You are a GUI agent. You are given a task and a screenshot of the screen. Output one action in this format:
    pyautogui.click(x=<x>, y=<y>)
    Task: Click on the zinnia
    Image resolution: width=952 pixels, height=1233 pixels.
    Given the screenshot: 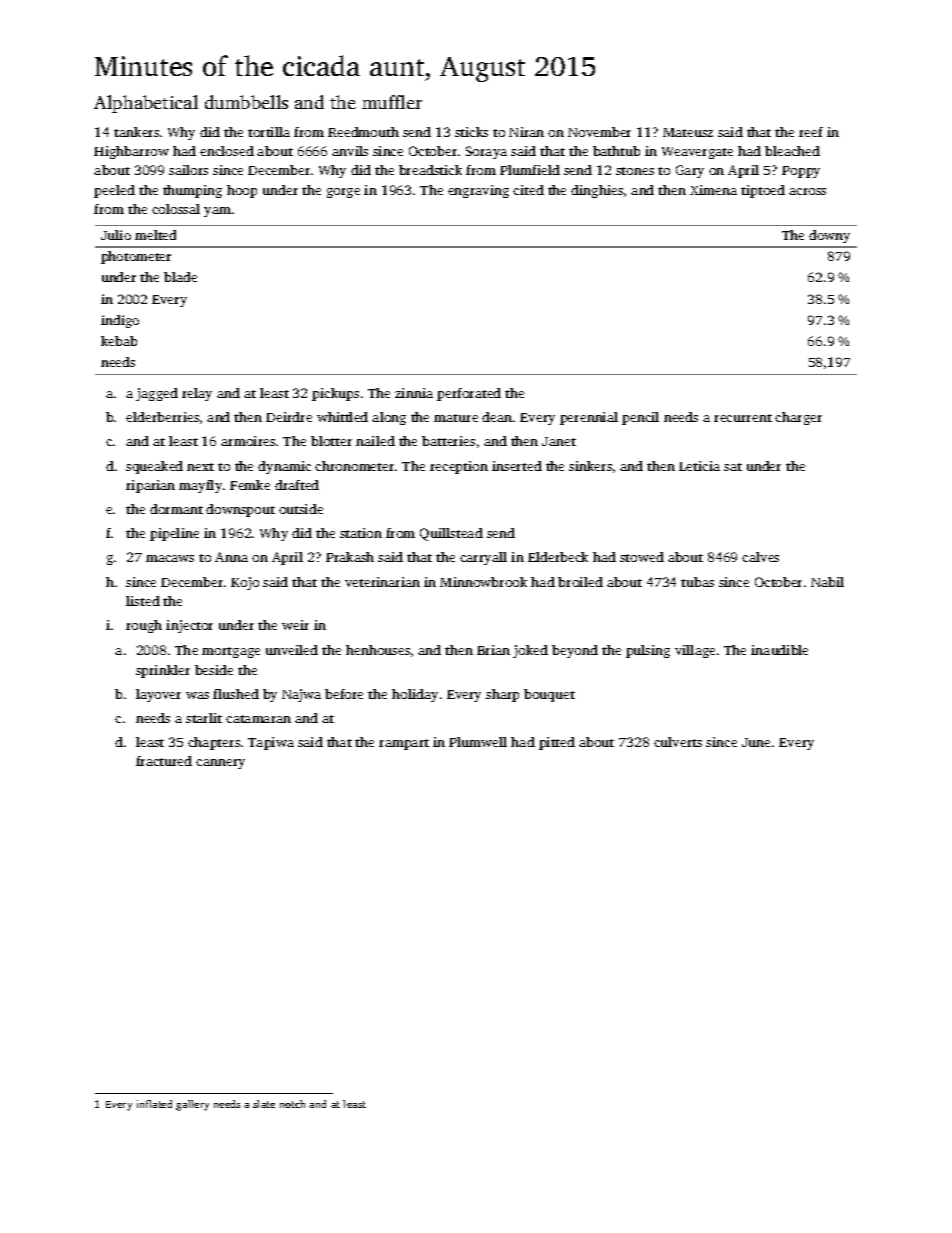 What is the action you would take?
    pyautogui.click(x=414, y=393)
